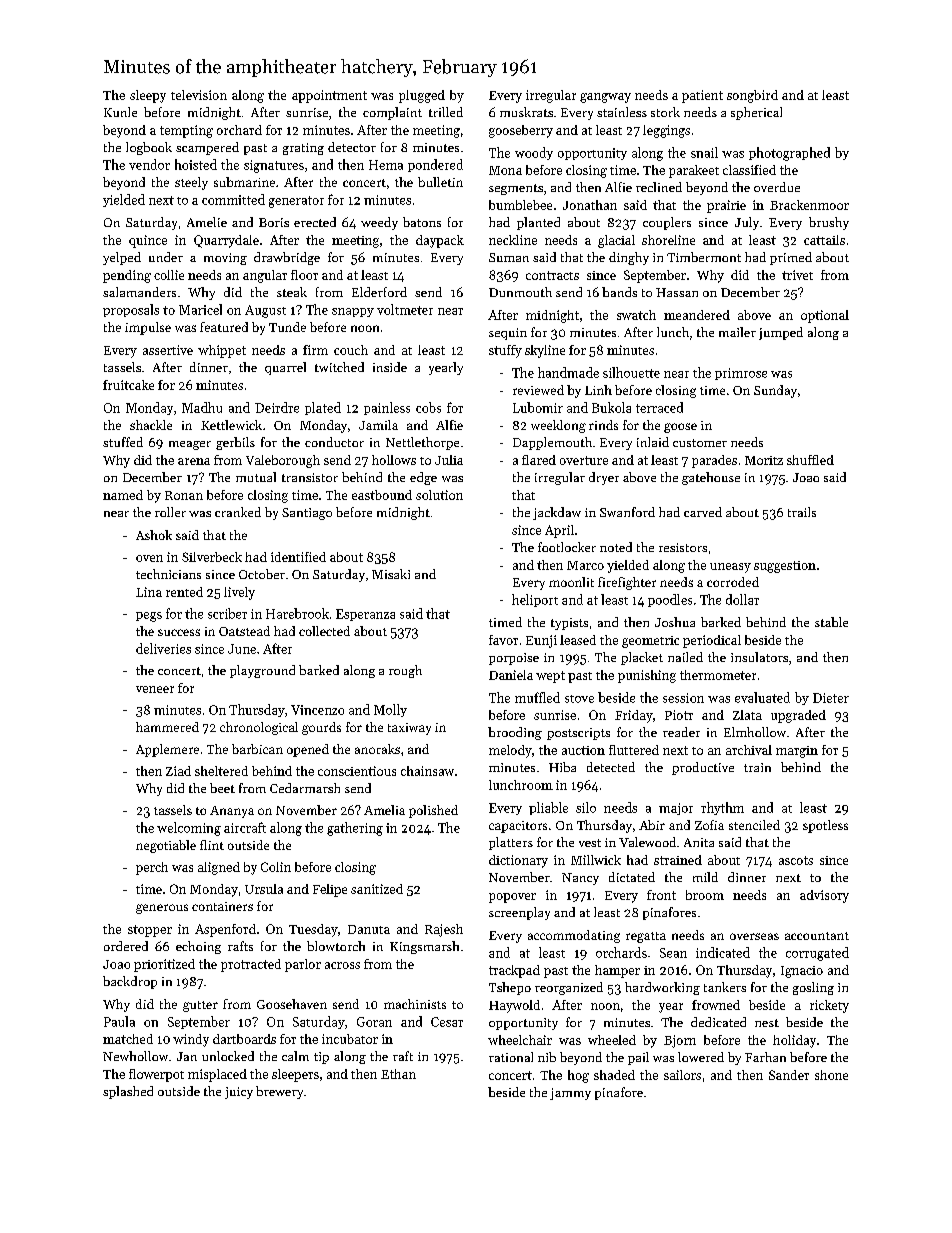  Describe the element at coordinates (219, 868) in the document. I see `aligned` at that location.
